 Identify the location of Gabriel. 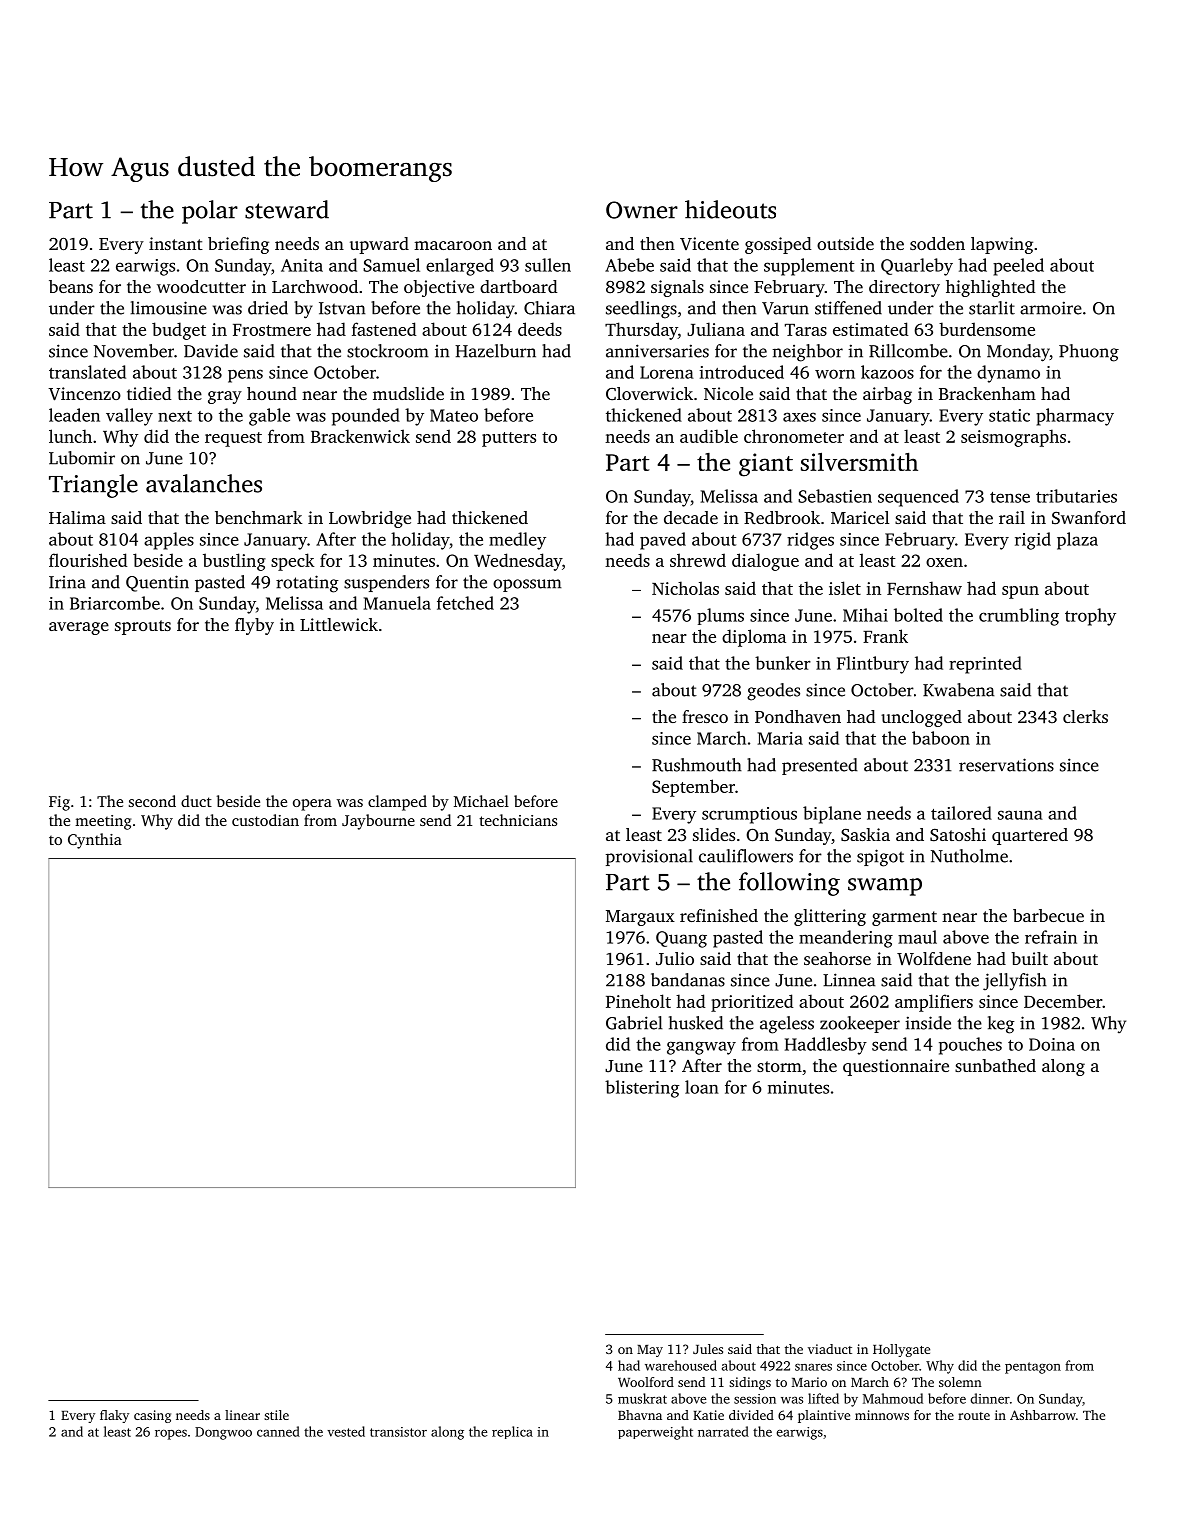
(634, 1023).
